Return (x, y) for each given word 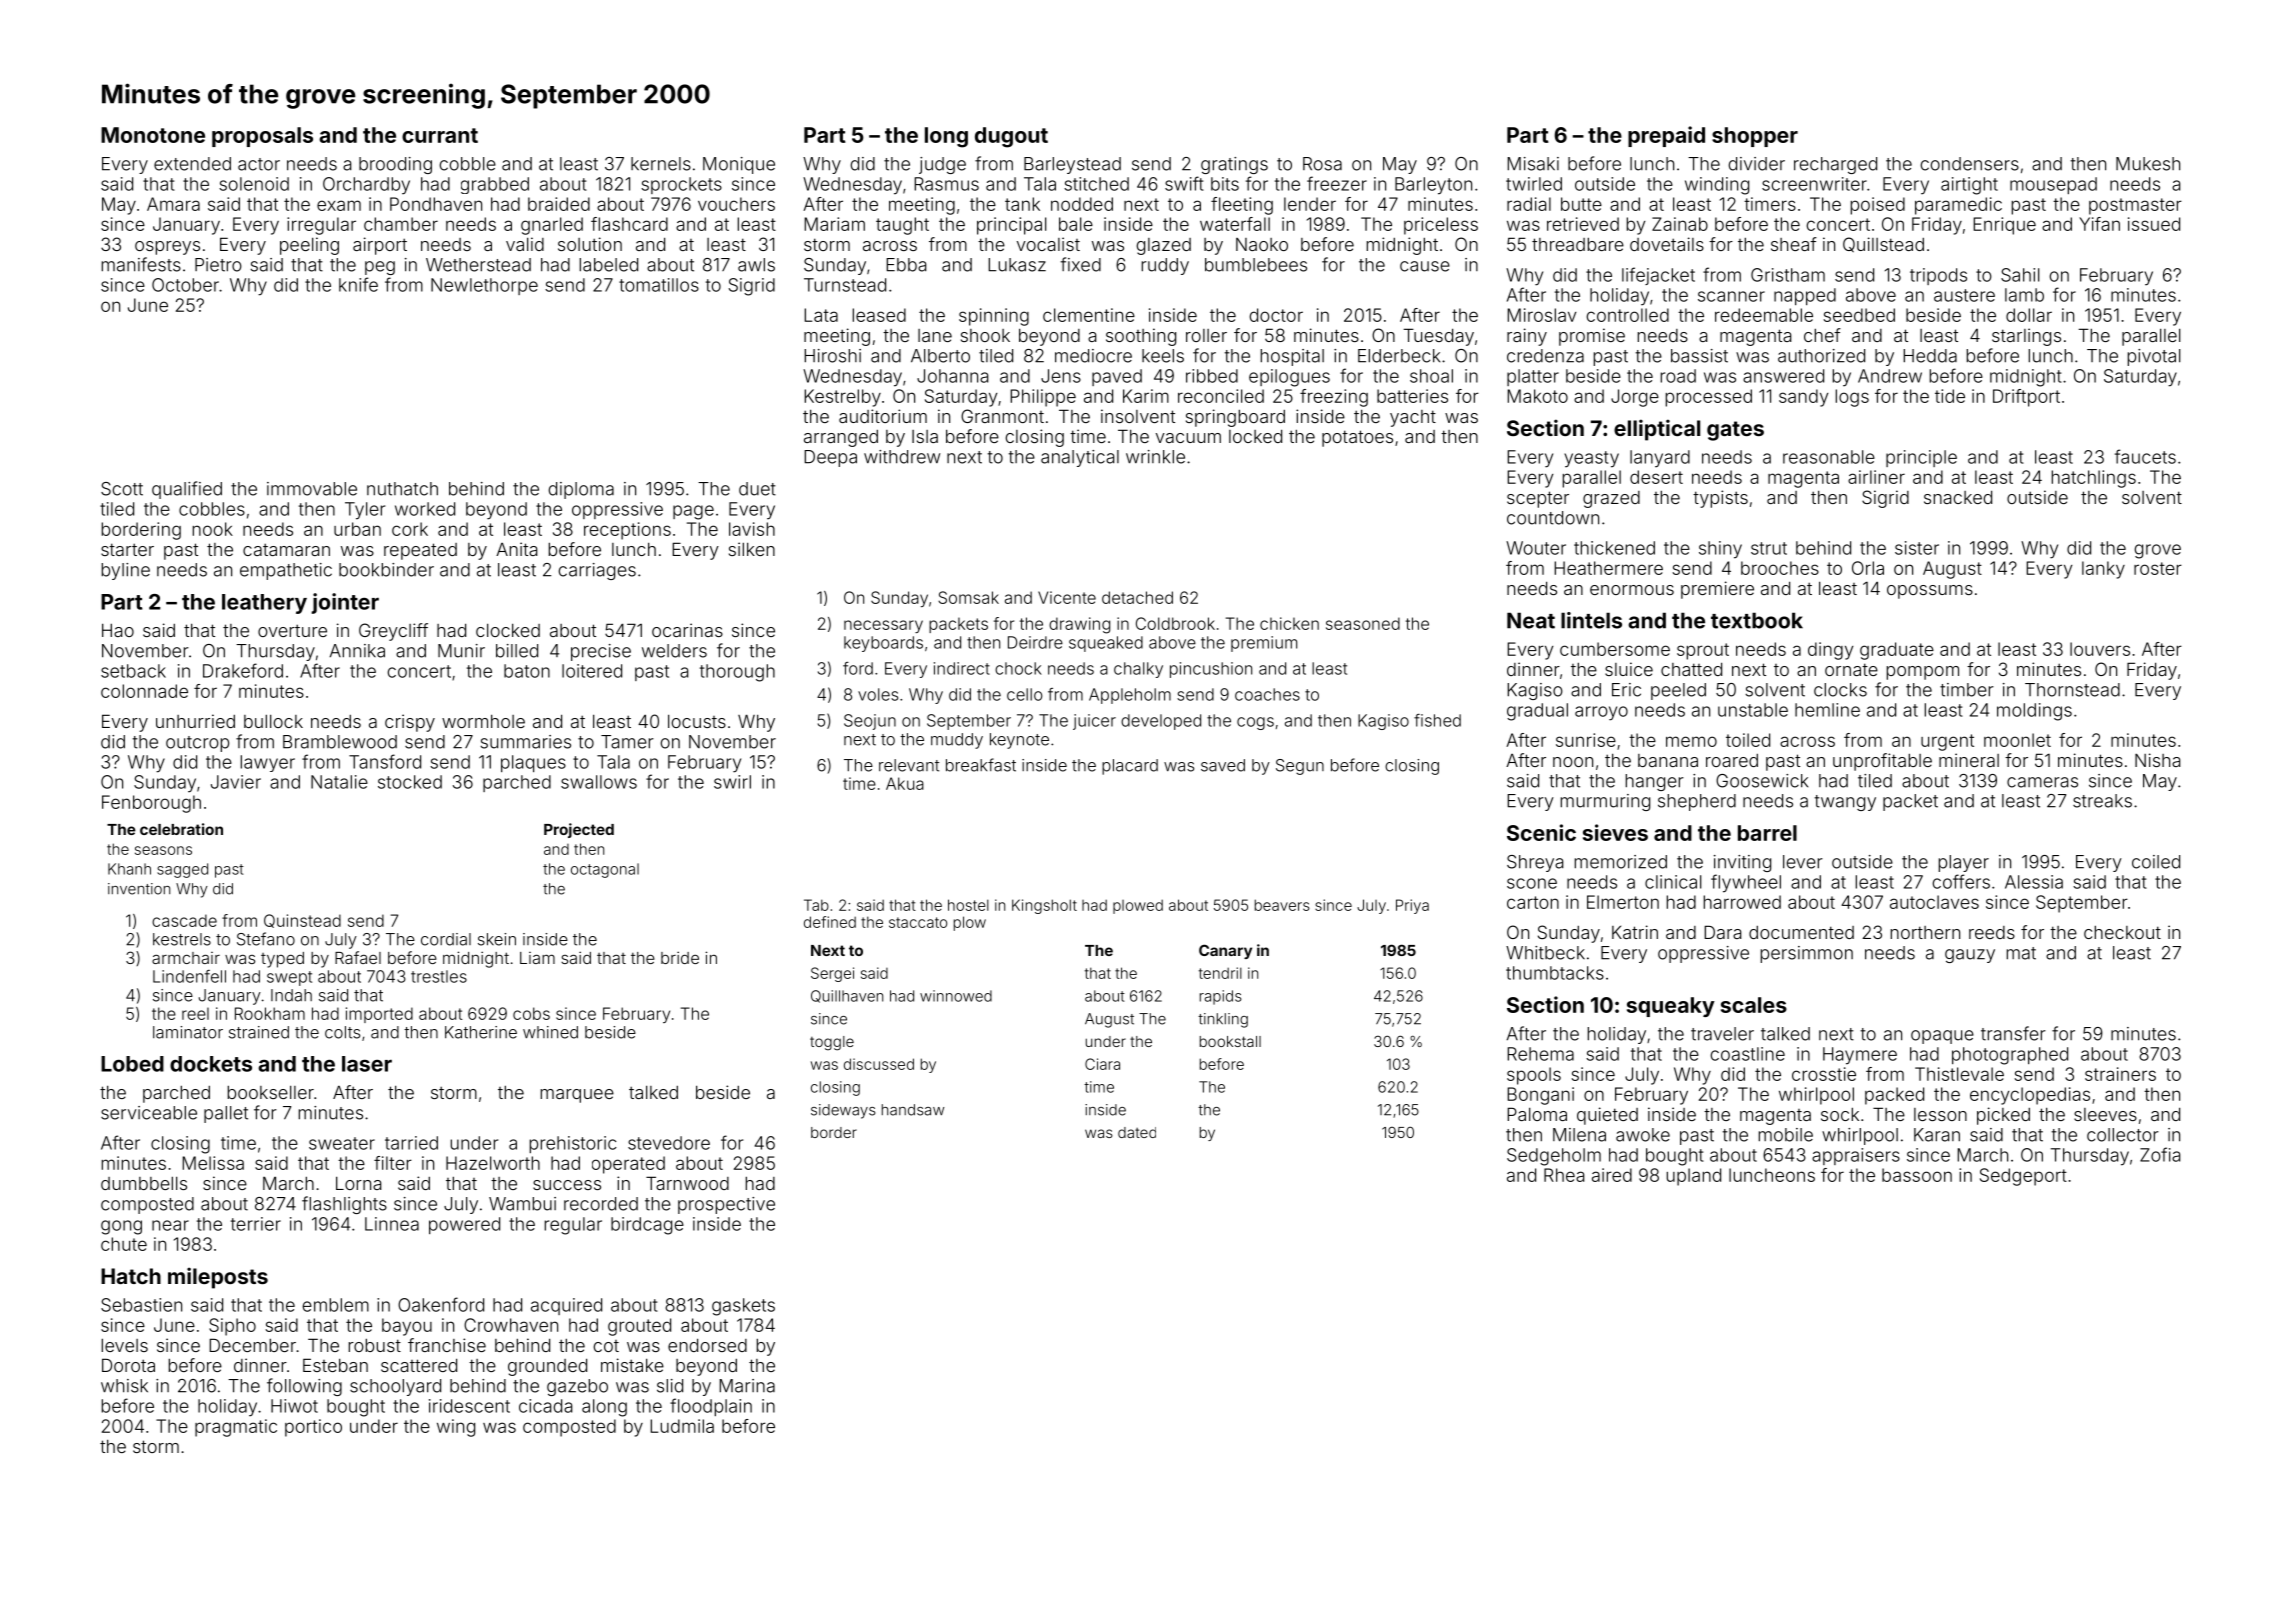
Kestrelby (842, 398)
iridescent (469, 1406)
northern (1925, 932)
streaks (2102, 801)
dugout (1011, 137)
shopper (1755, 137)
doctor (1276, 315)
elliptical (1657, 430)
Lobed (132, 1064)
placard (1130, 767)
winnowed (956, 996)
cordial (446, 939)
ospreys (167, 248)
